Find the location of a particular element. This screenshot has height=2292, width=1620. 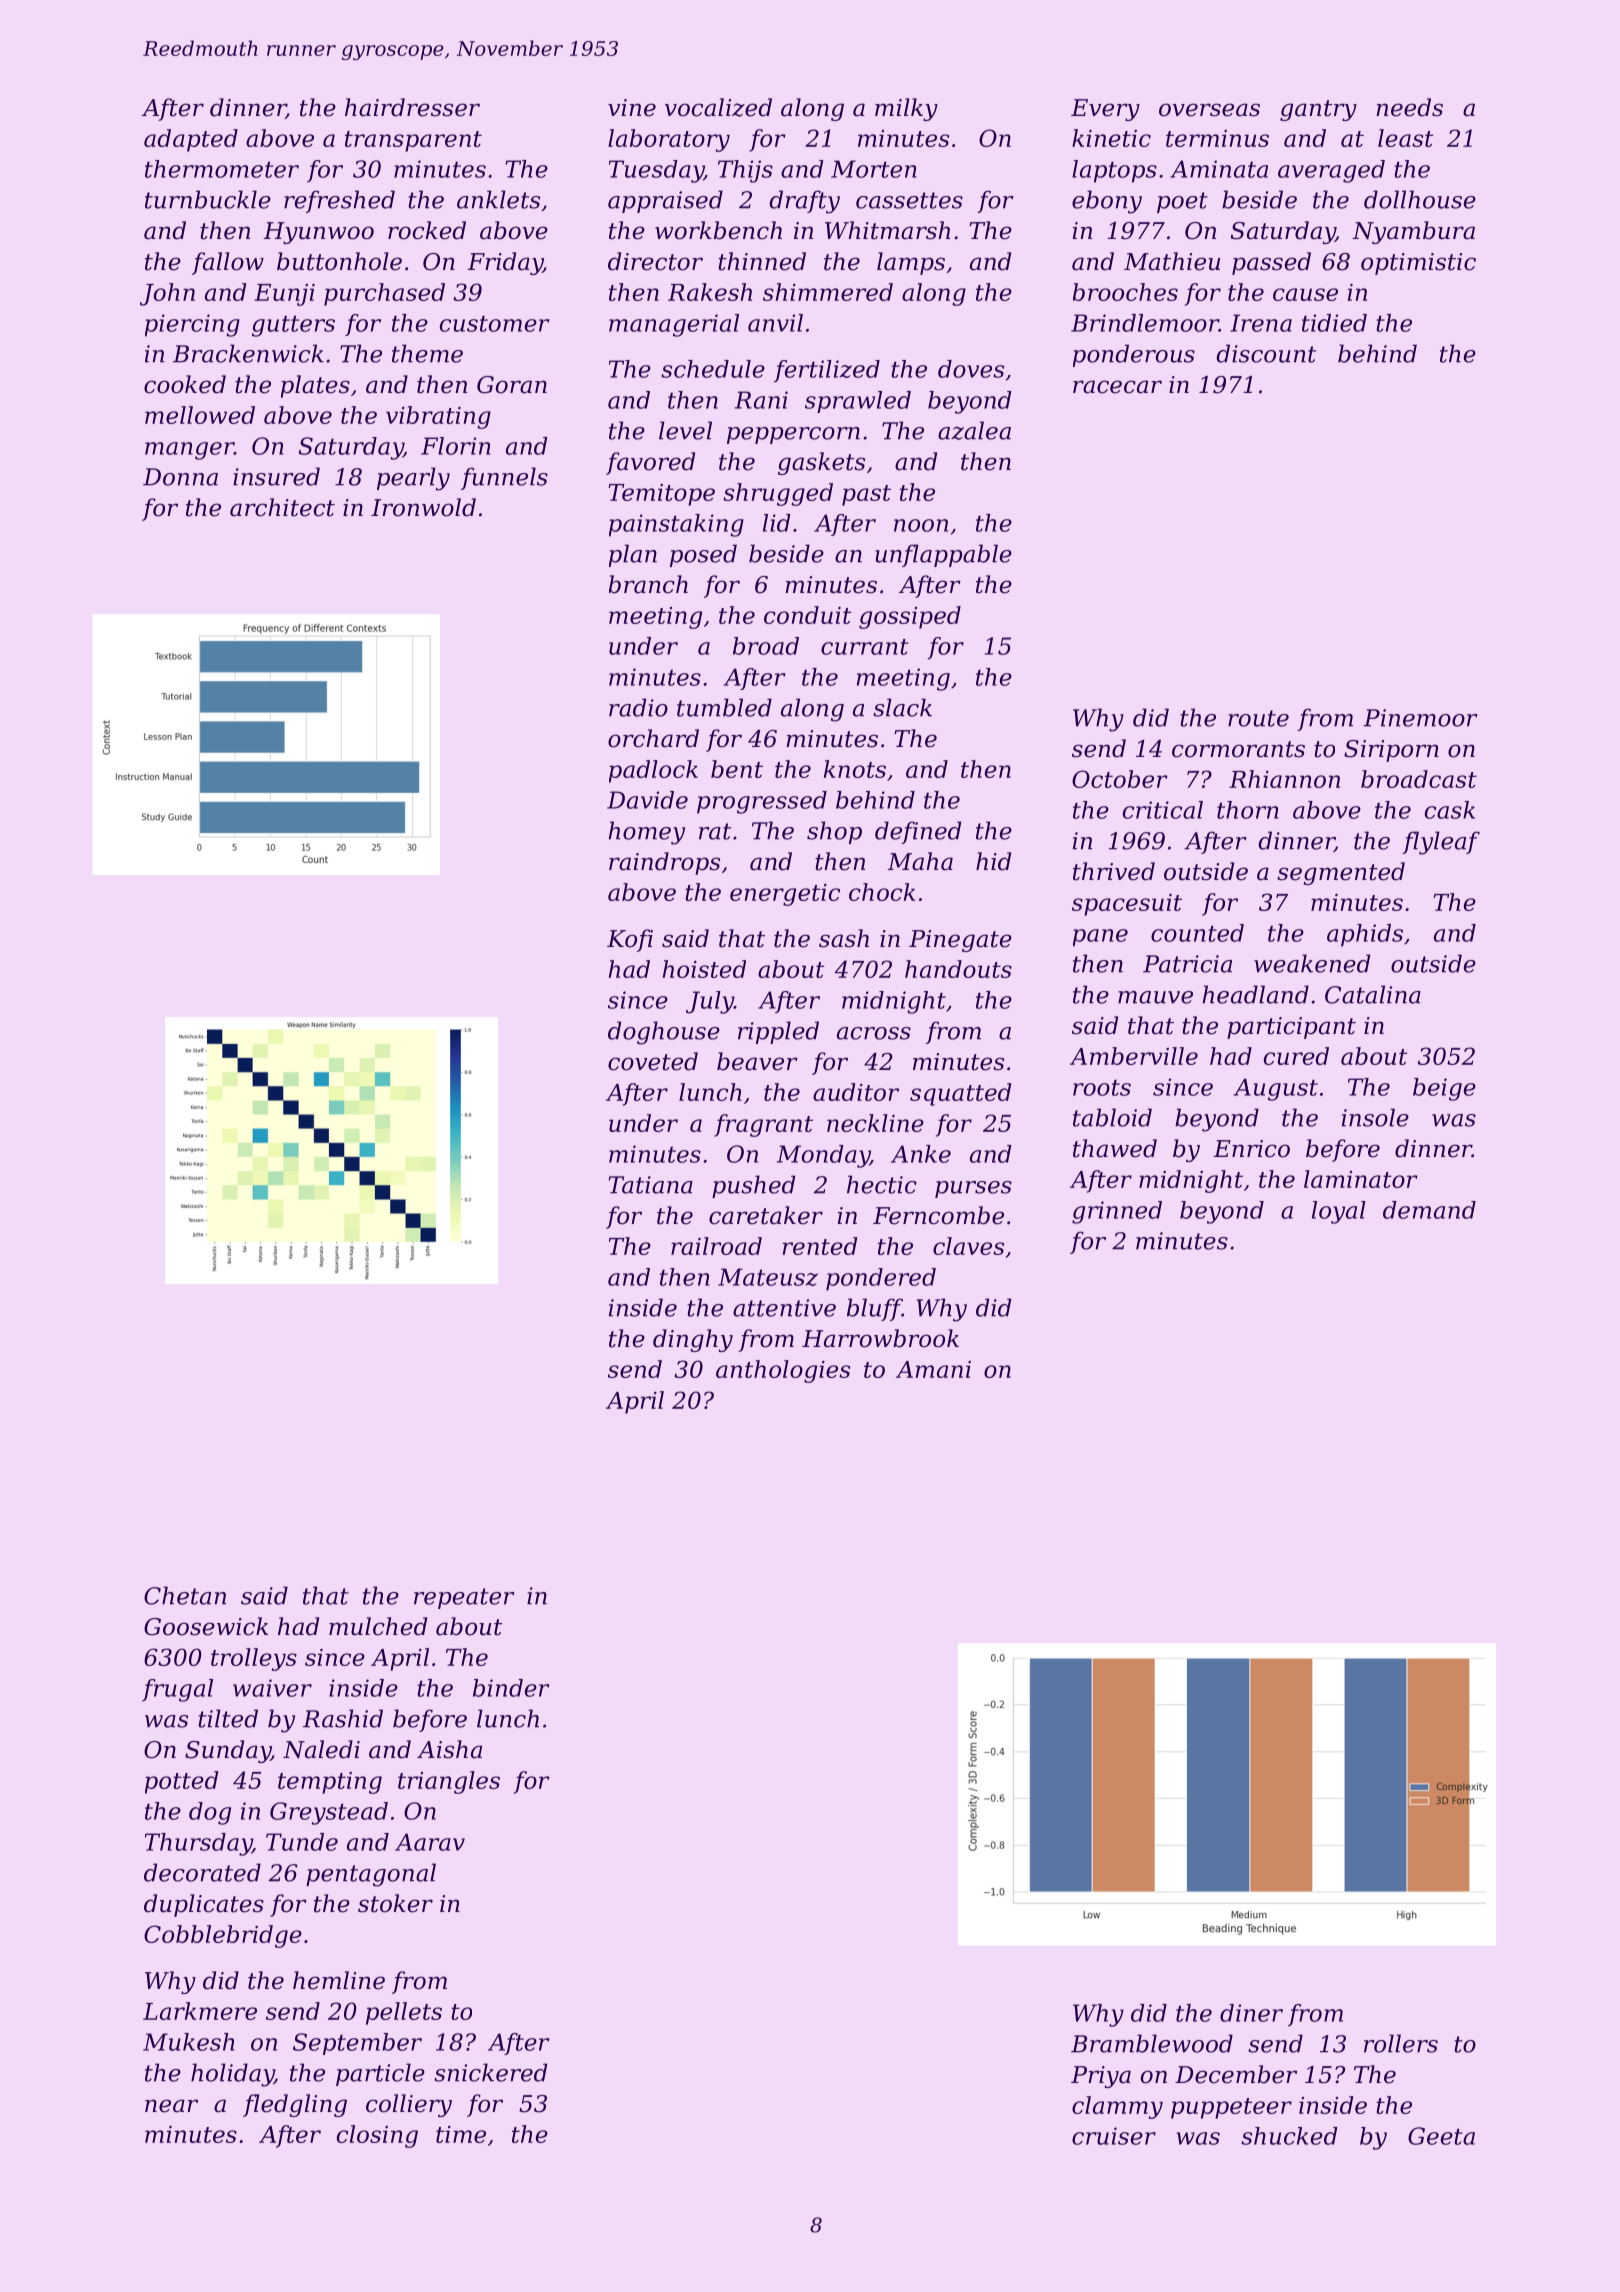

radio is located at coordinates (638, 707).
